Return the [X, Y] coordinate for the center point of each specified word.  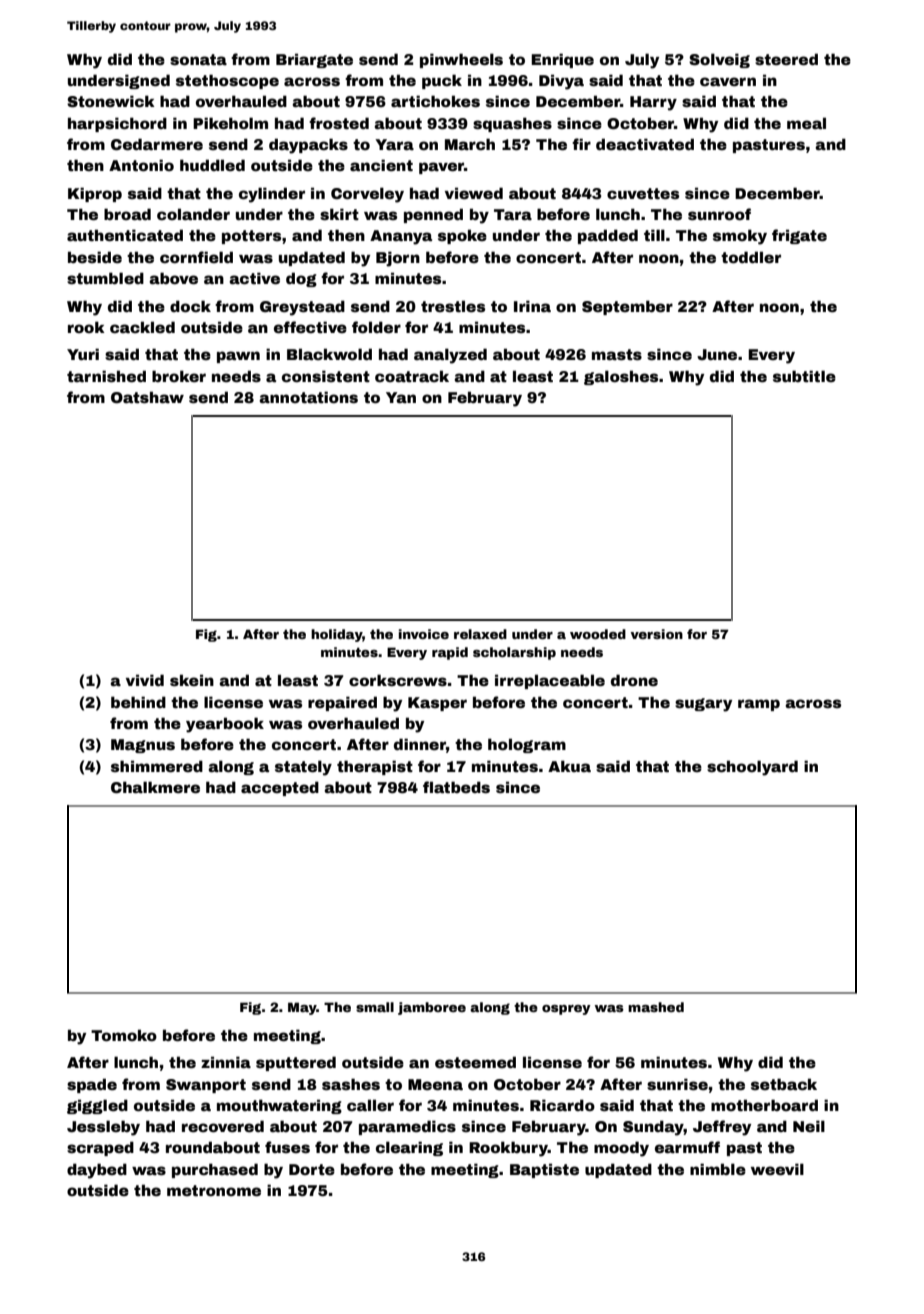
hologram [527, 745]
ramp [759, 705]
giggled [97, 1106]
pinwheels [461, 60]
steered [786, 59]
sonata [198, 59]
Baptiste [544, 1170]
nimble [718, 1169]
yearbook [225, 725]
